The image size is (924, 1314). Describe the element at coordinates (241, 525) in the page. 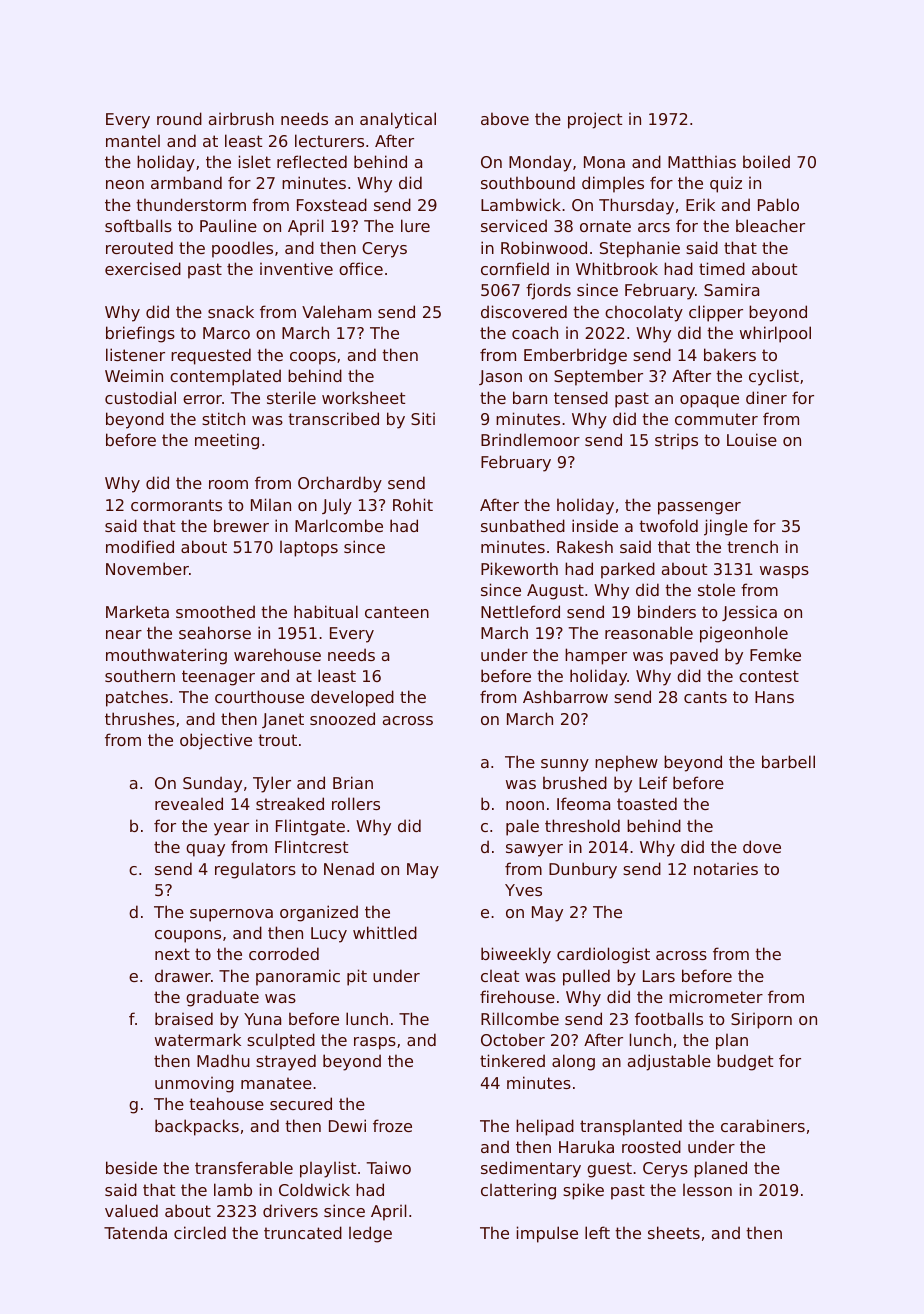

I see `brewer` at that location.
